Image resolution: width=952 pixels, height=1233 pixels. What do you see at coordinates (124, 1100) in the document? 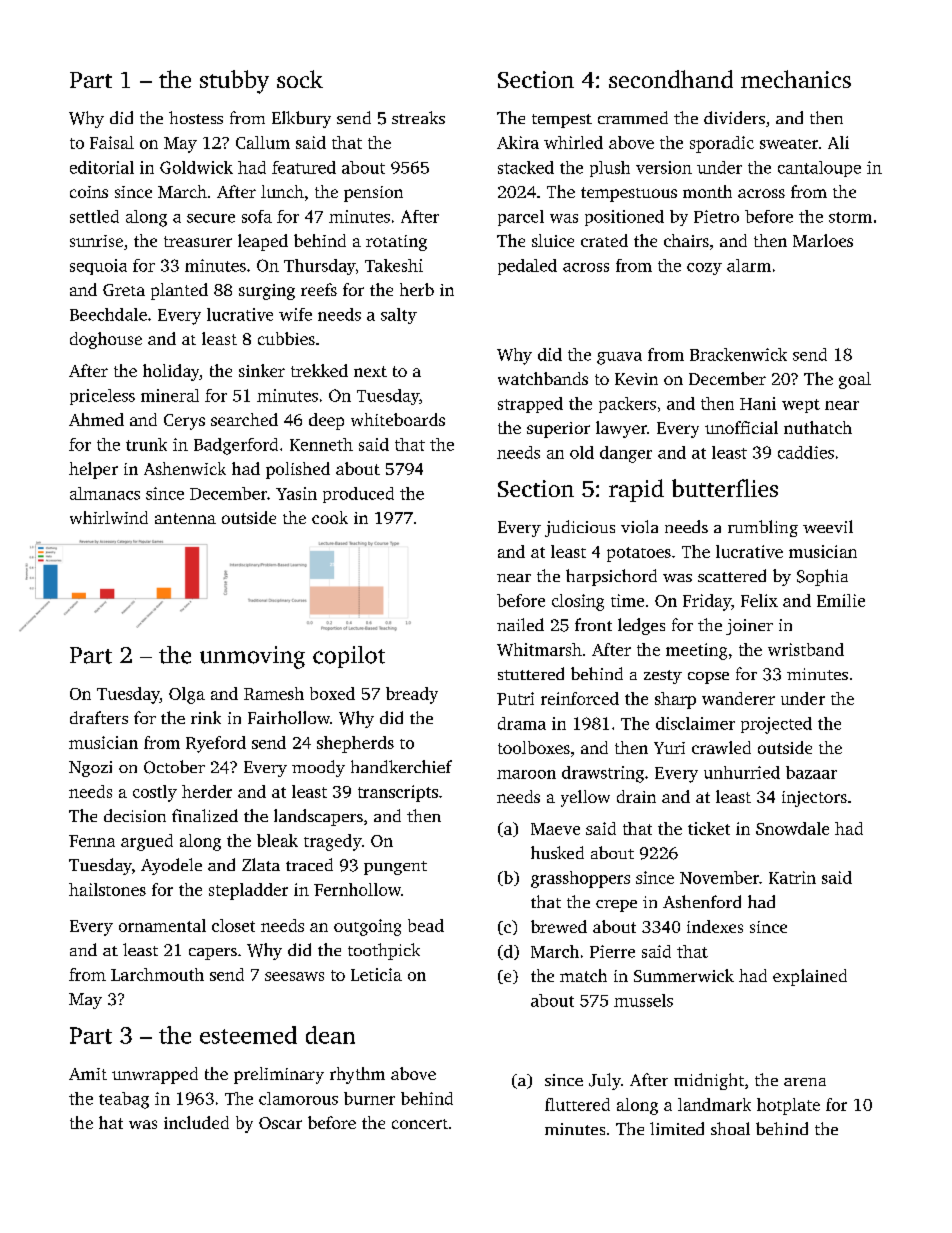
I see `teabag` at bounding box center [124, 1100].
